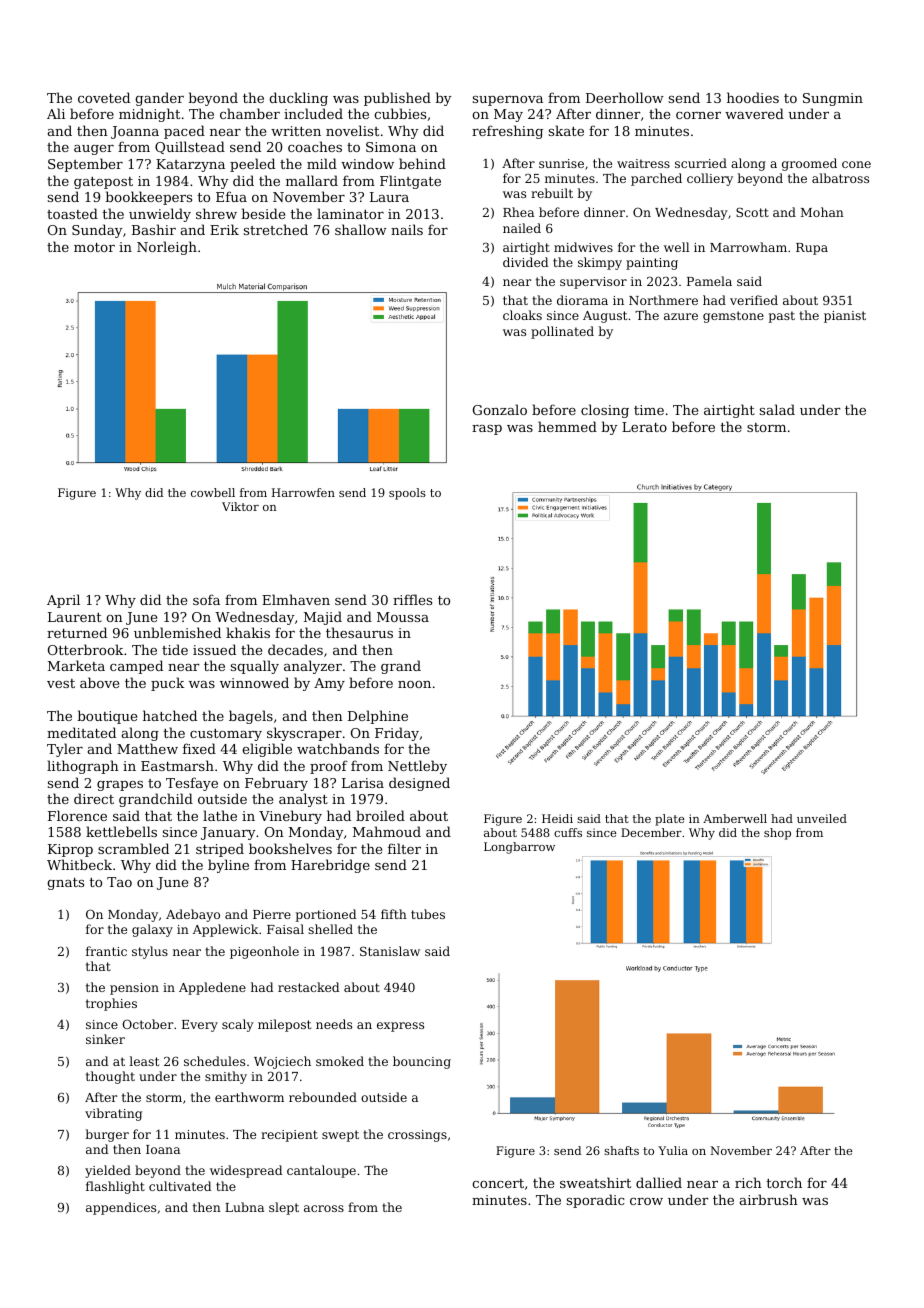 The image size is (924, 1308). Describe the element at coordinates (422, 1062) in the page. I see `bouncing` at that location.
